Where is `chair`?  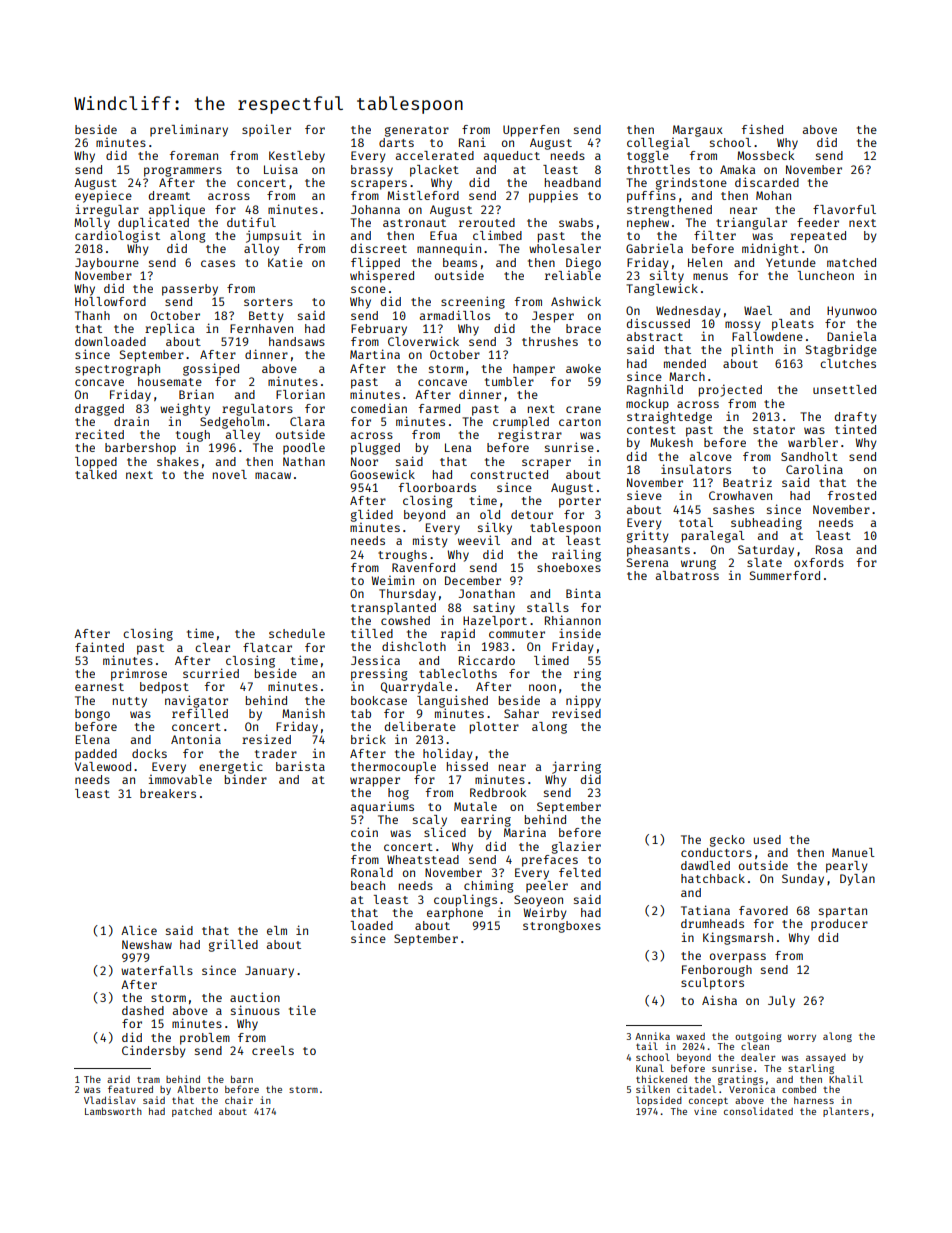
chair is located at coordinates (239, 1100).
